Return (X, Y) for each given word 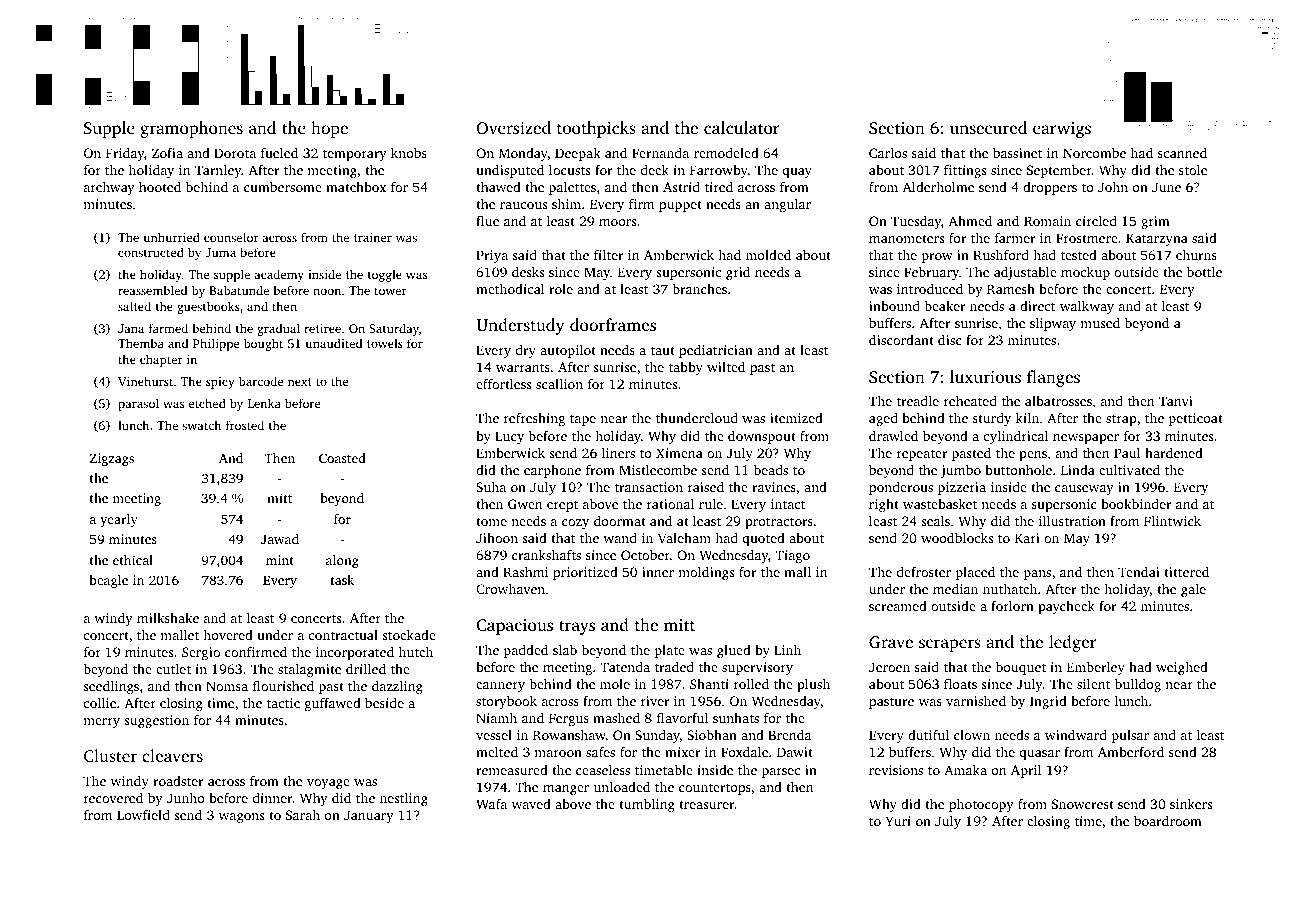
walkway (1087, 307)
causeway (1084, 490)
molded (768, 255)
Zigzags (112, 459)
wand (620, 538)
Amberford (1131, 752)
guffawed (333, 704)
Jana (131, 328)
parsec (781, 773)
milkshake (168, 618)
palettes (572, 188)
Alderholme (938, 187)
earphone (552, 471)
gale (1193, 590)
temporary (355, 155)
